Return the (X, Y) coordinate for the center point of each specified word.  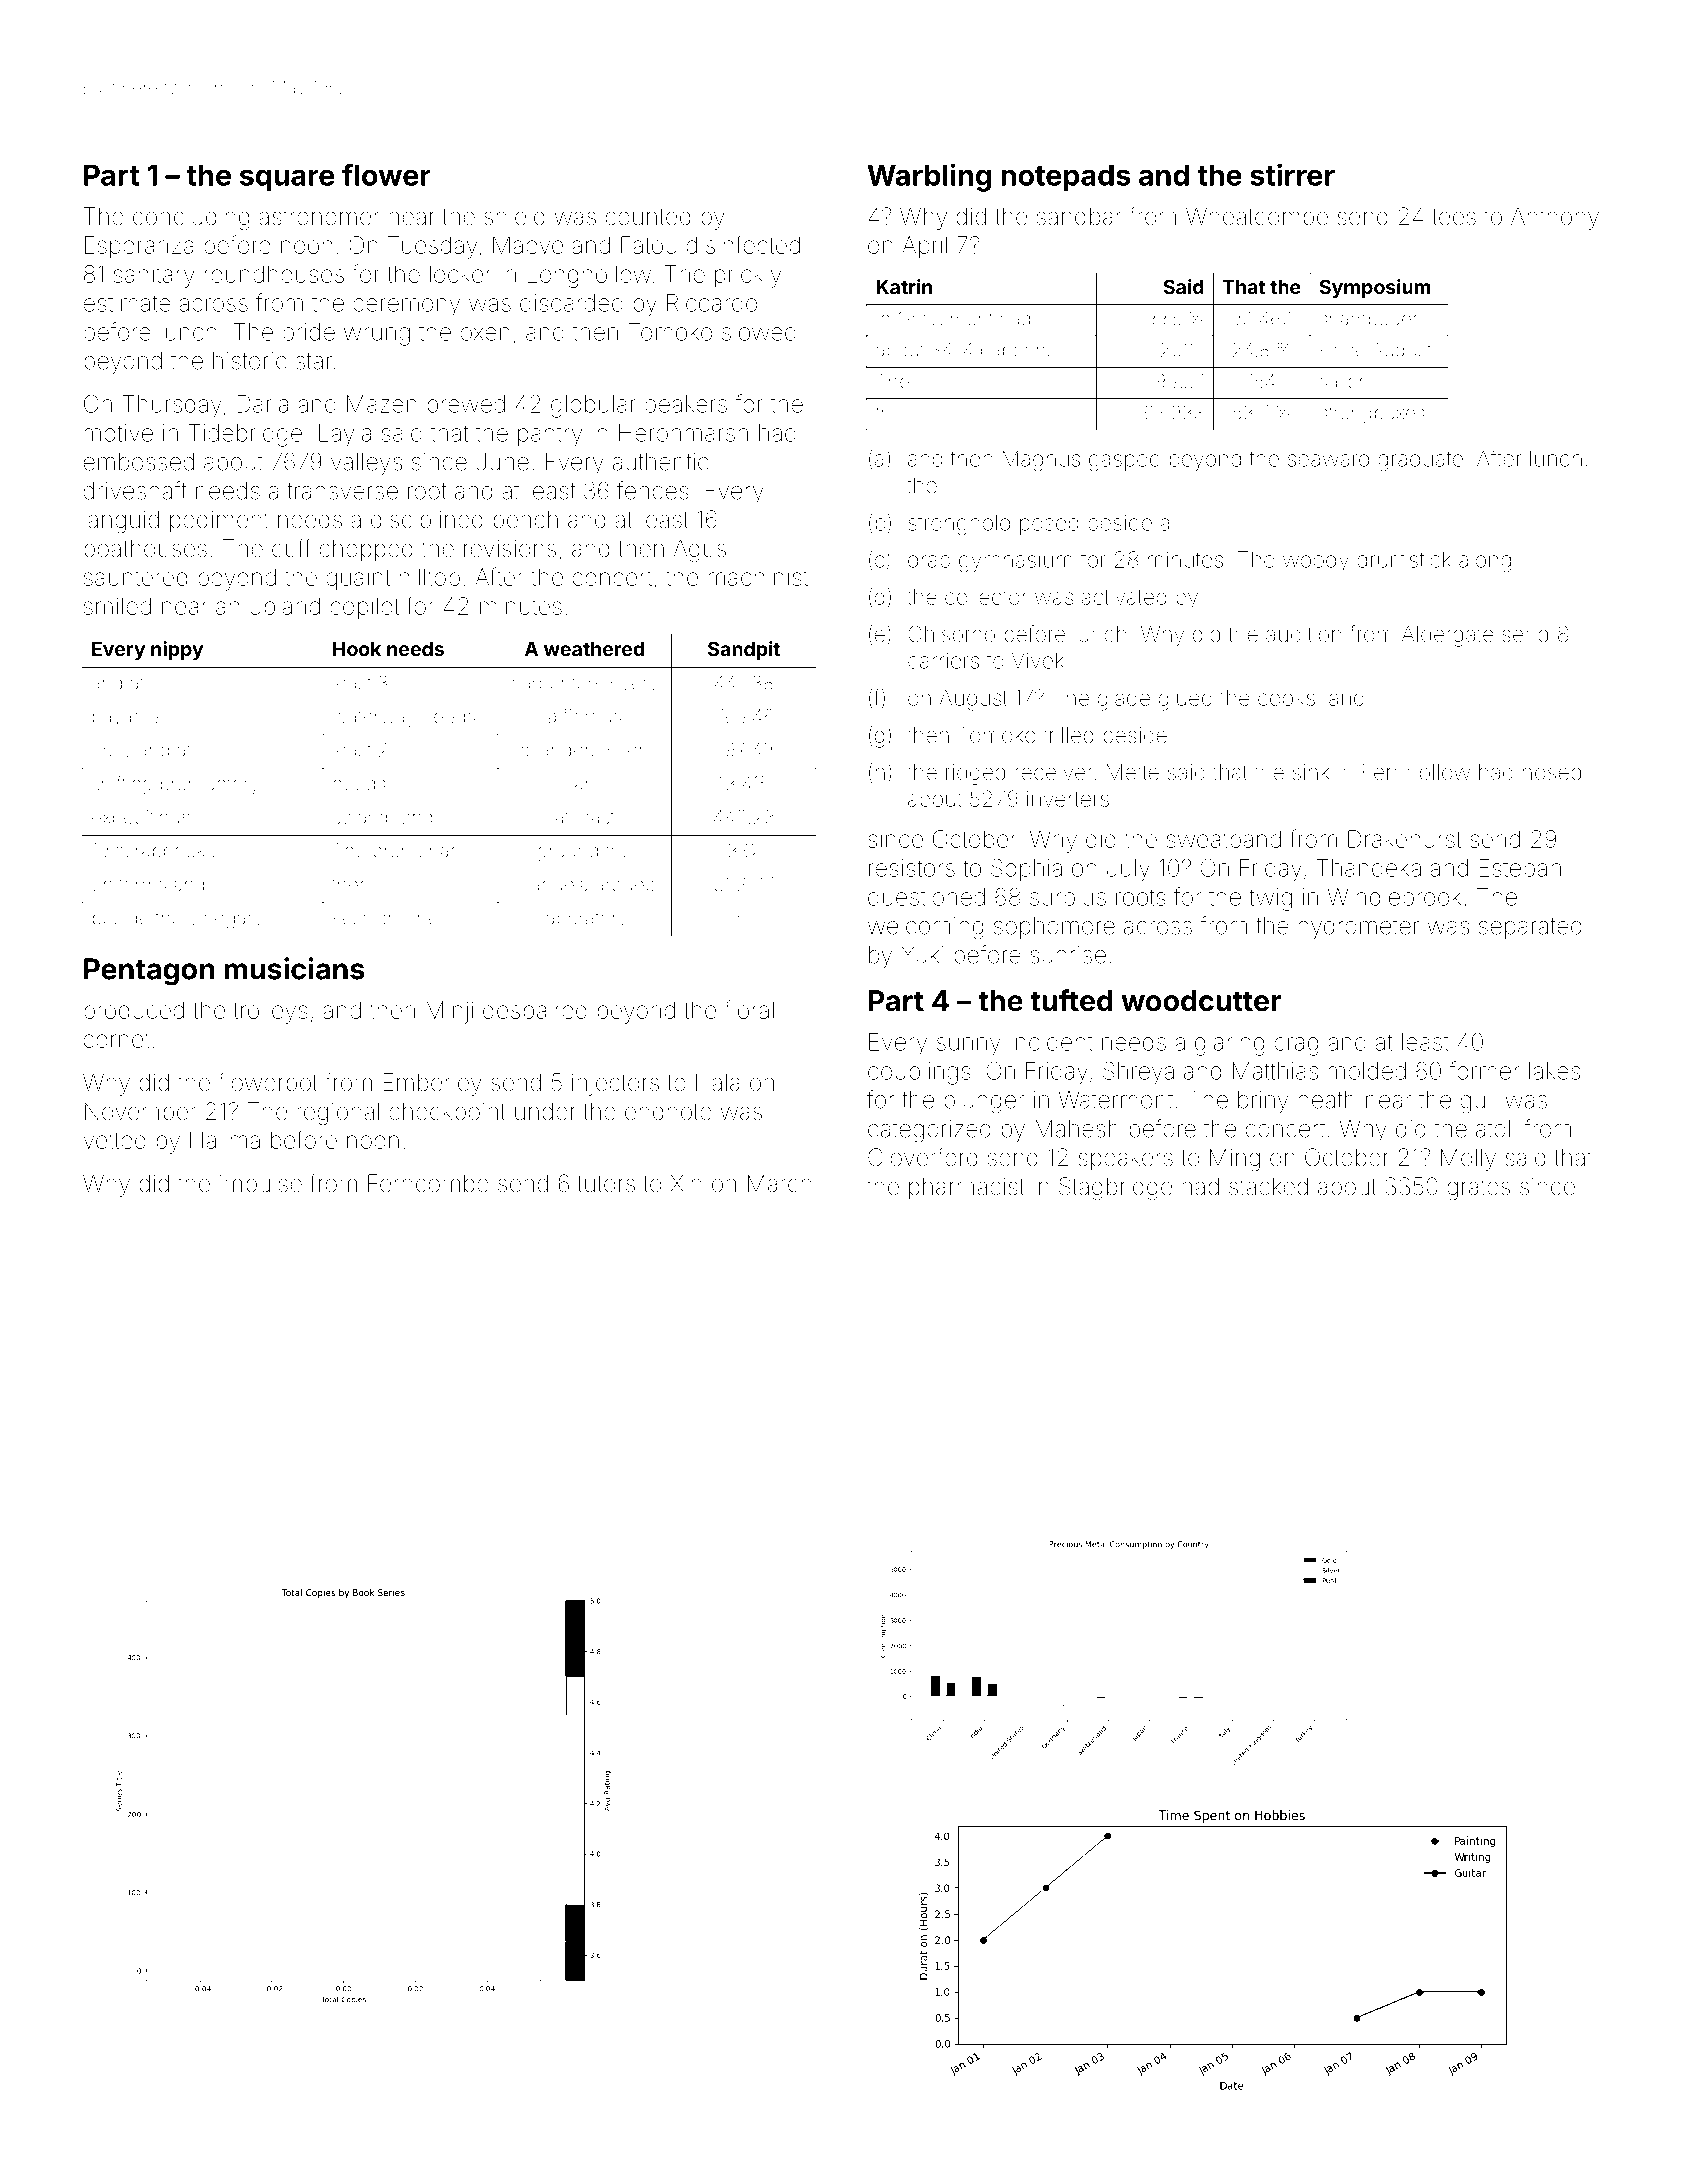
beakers (686, 404)
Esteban (1520, 868)
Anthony (1555, 218)
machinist (758, 577)
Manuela (551, 884)
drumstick (1404, 559)
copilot (364, 608)
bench (526, 519)
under (545, 1111)
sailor (1342, 381)
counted (648, 217)
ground (568, 852)
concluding (191, 219)
